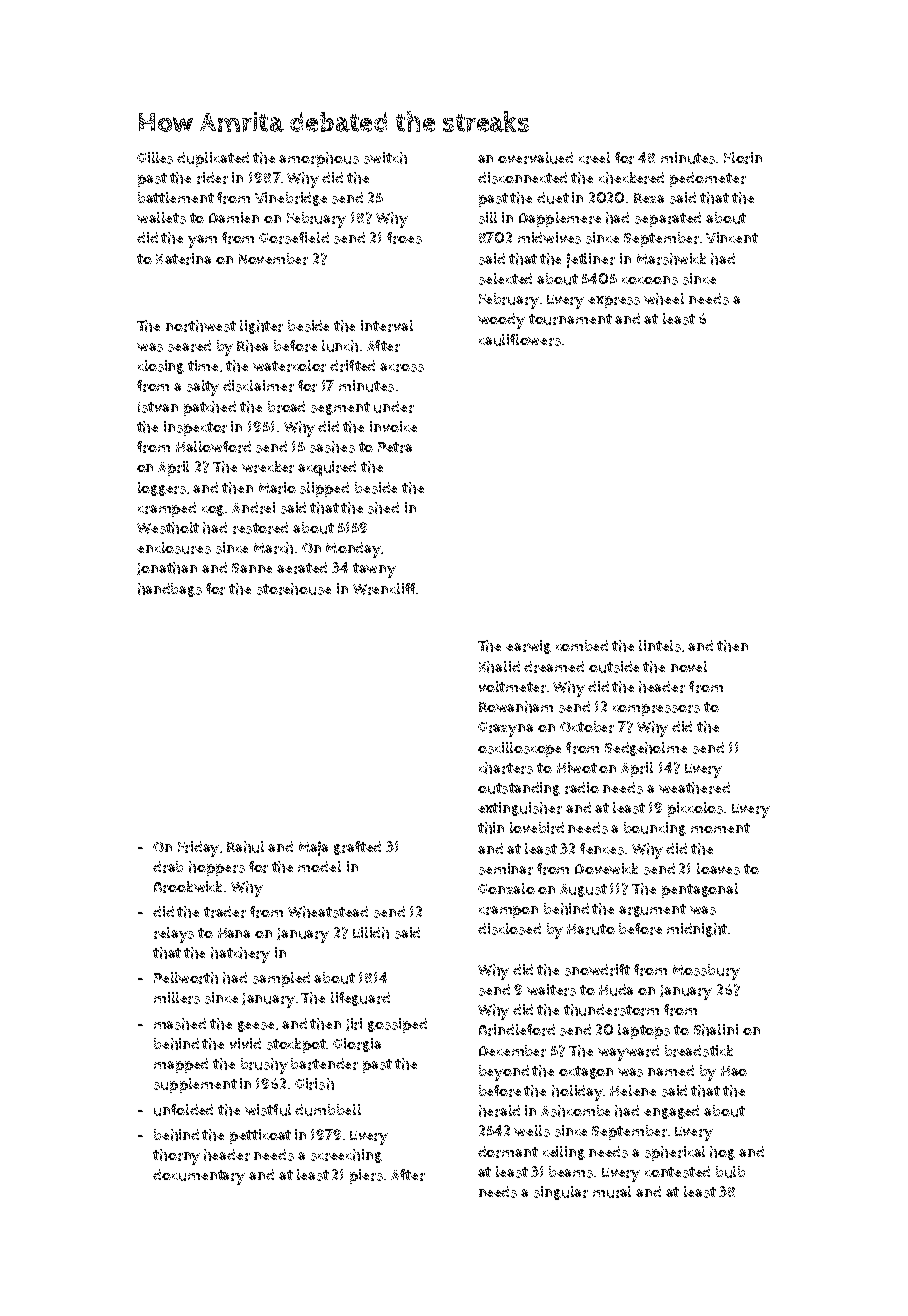  I want to click on December, so click(512, 1051).
